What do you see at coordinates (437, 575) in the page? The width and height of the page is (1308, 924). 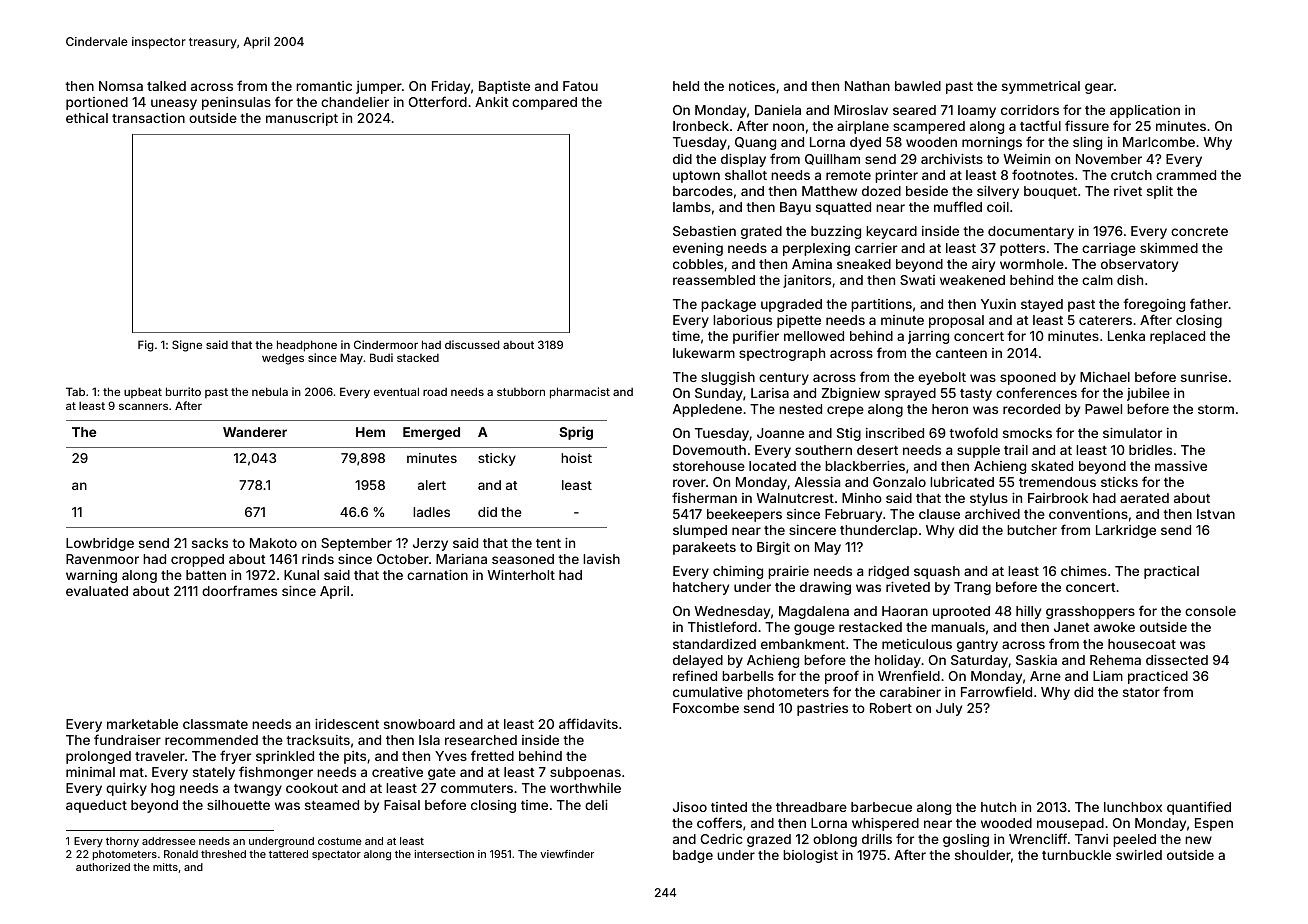 I see `carnation` at bounding box center [437, 575].
